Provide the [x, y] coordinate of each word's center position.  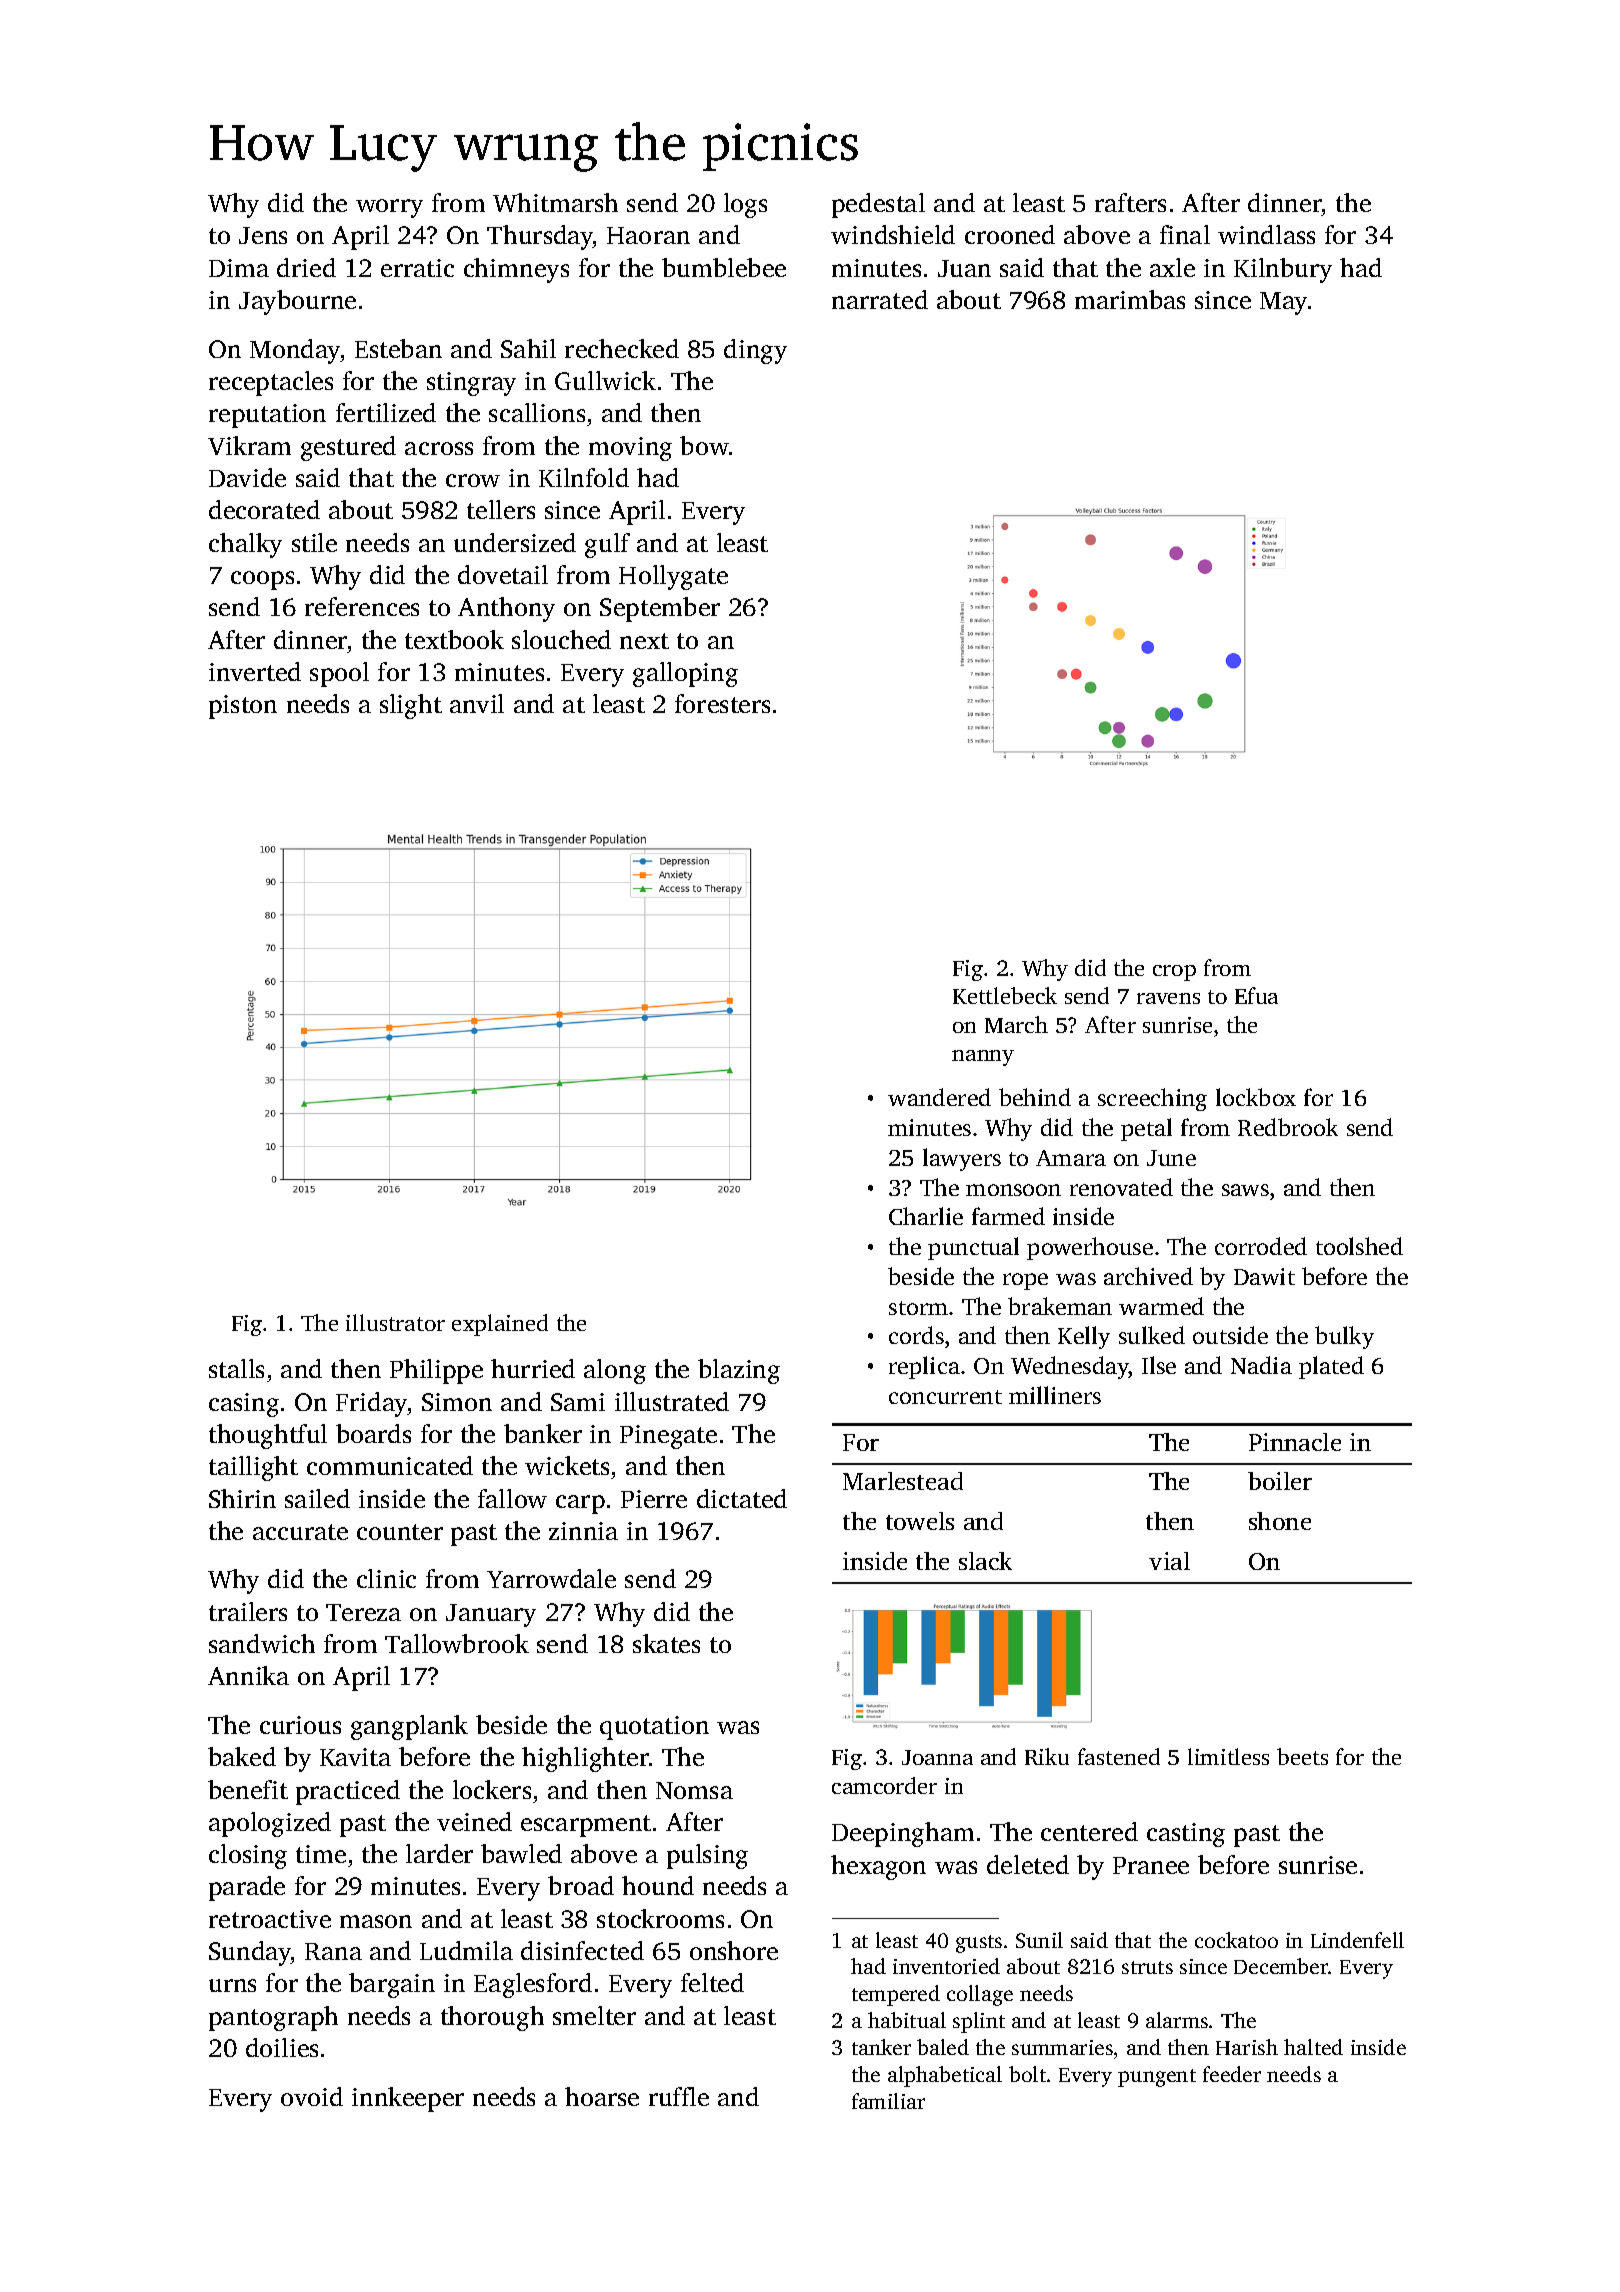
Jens [263, 235]
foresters [722, 703]
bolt [1027, 2074]
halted [1313, 2047]
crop [1174, 973]
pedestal [878, 205]
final [1185, 234]
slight [411, 706]
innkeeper [408, 2099]
